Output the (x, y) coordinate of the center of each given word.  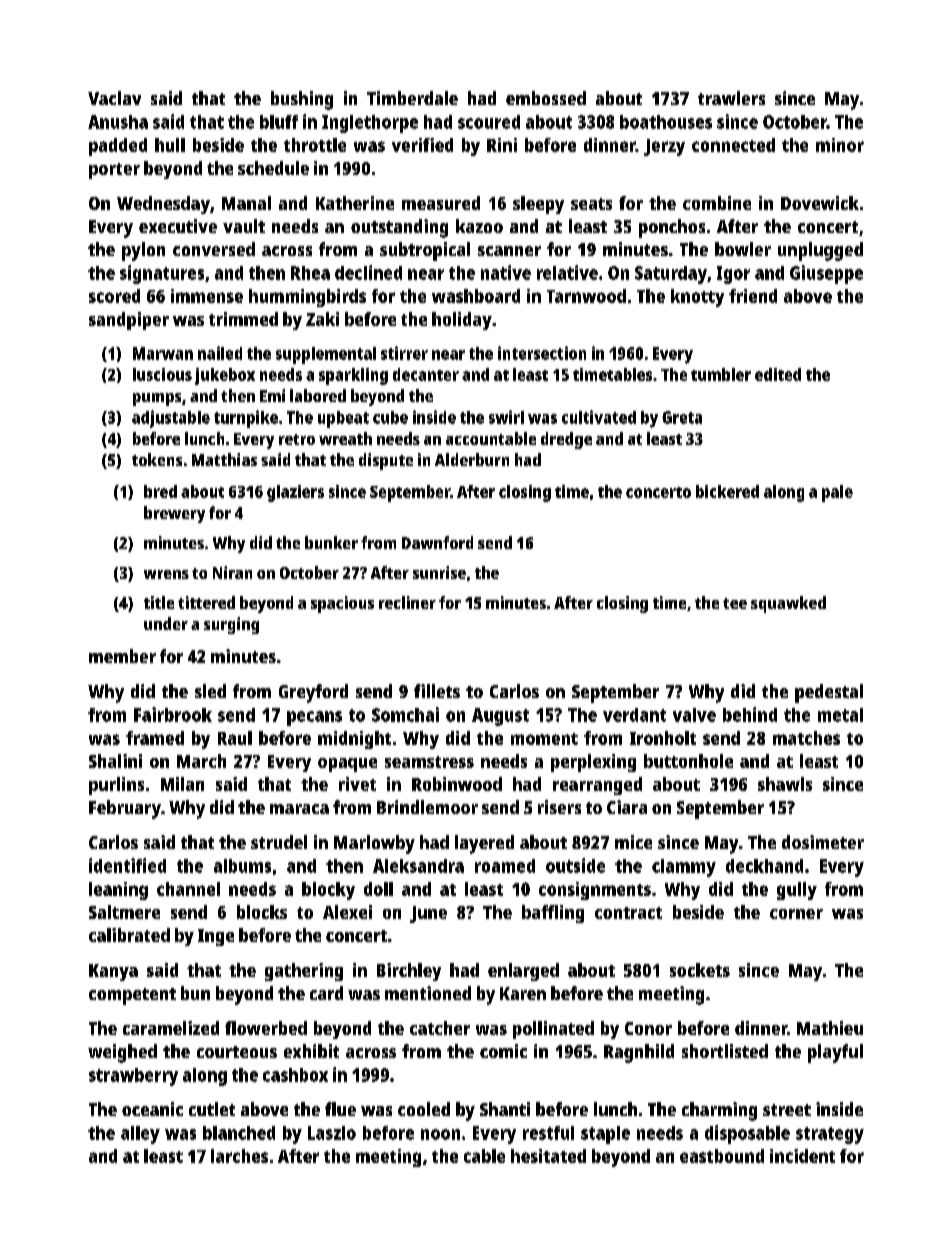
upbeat (343, 419)
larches (239, 1156)
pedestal (829, 693)
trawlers (731, 98)
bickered (727, 491)
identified (127, 865)
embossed (546, 98)
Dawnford (437, 542)
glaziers (295, 493)
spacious (342, 604)
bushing (302, 100)
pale (837, 493)
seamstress (429, 762)
